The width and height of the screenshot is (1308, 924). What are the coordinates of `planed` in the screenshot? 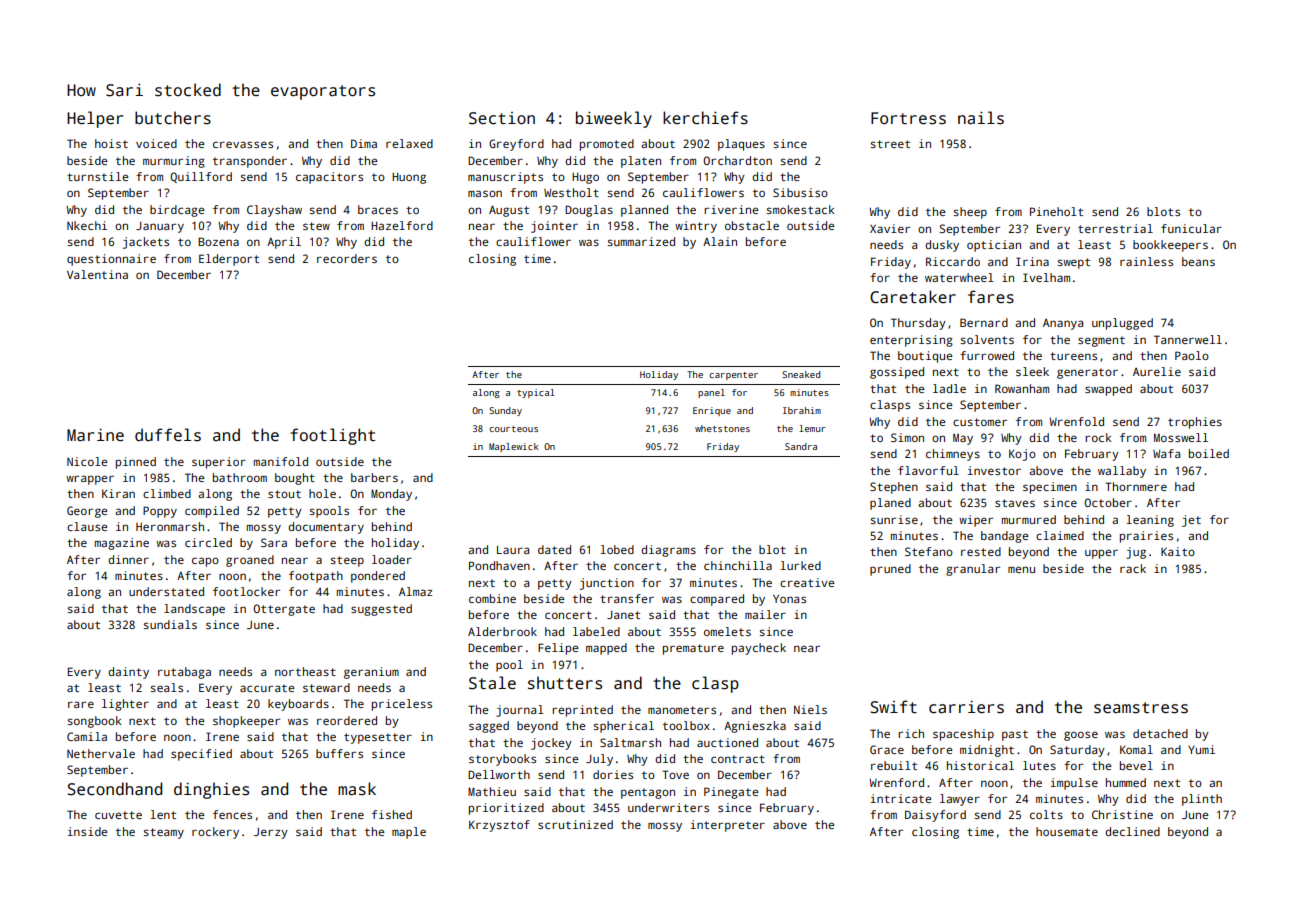 It's located at (890, 504).
